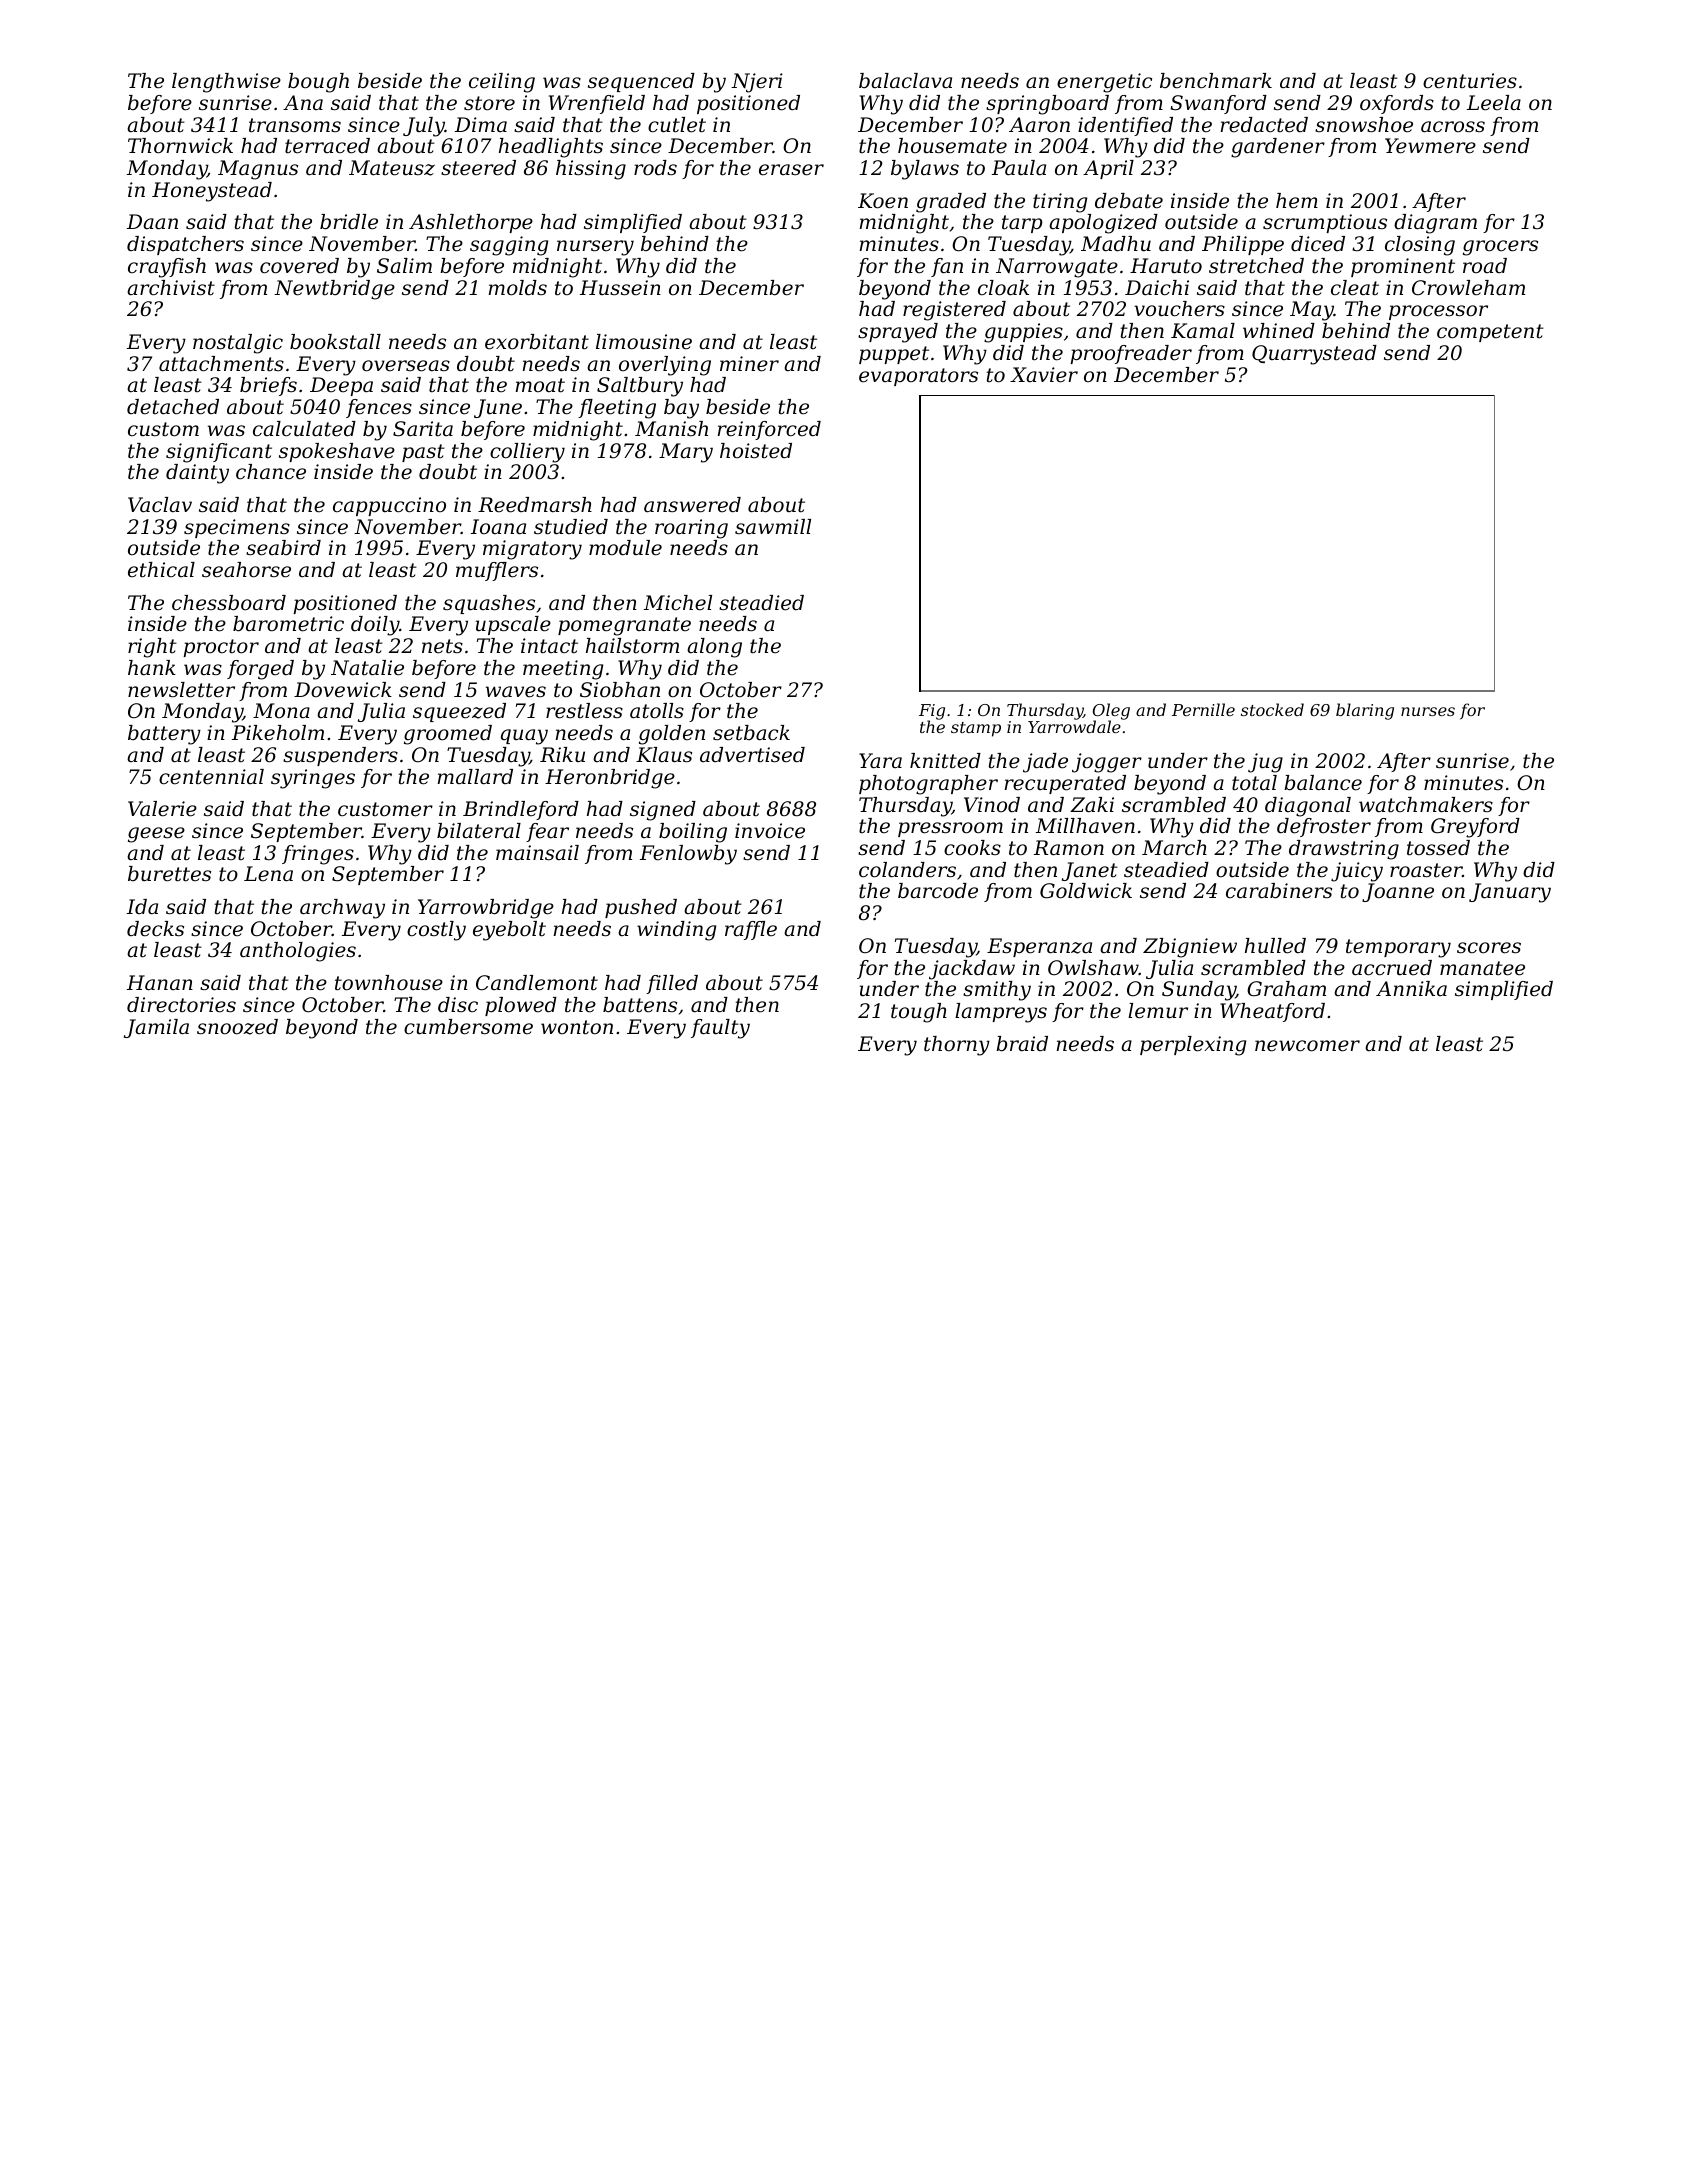 Image resolution: width=1683 pixels, height=2178 pixels. Describe the element at coordinates (343, 690) in the image. I see `Dovewick` at that location.
